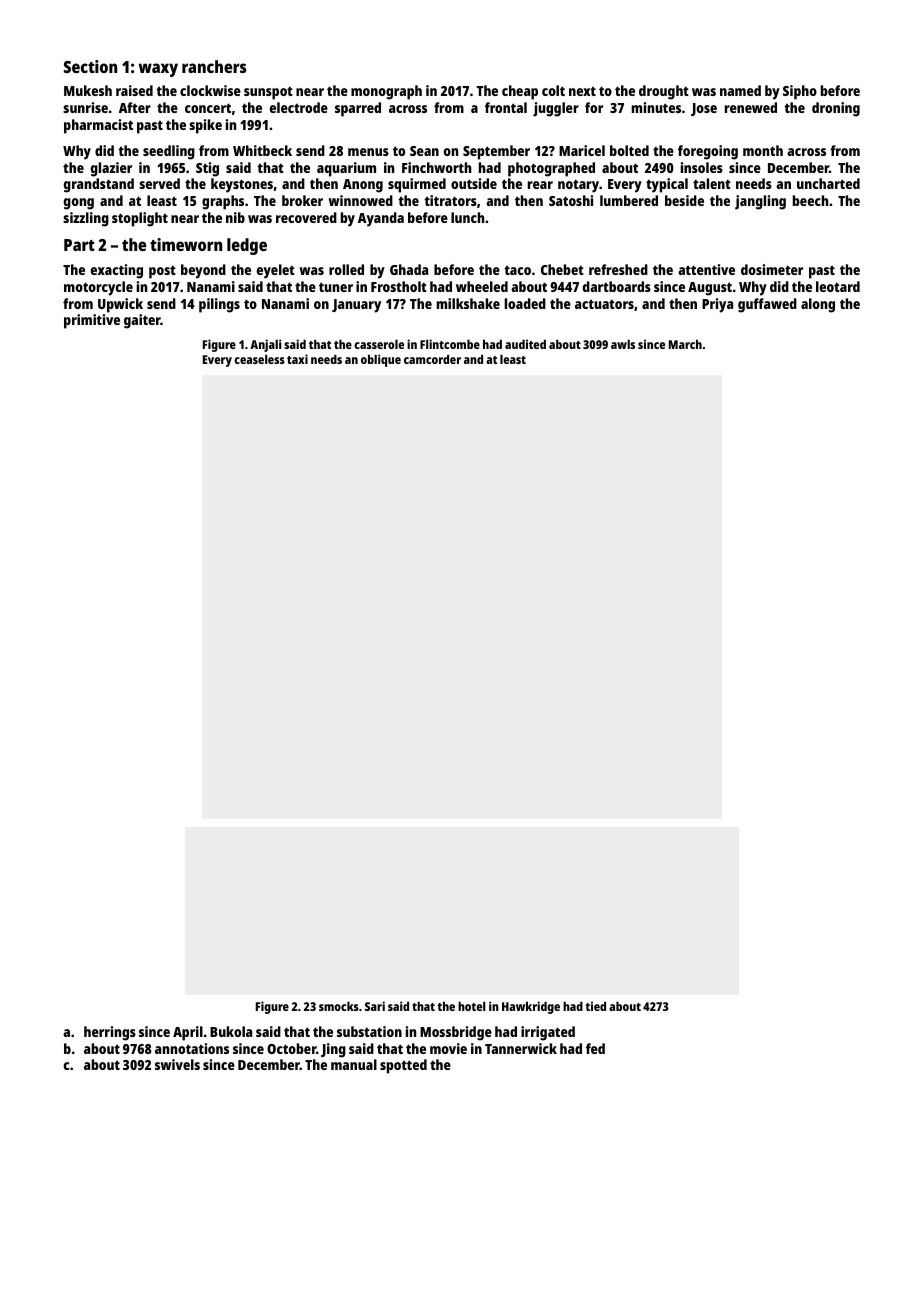  What do you see at coordinates (525, 303) in the screenshot?
I see `loaded` at bounding box center [525, 303].
